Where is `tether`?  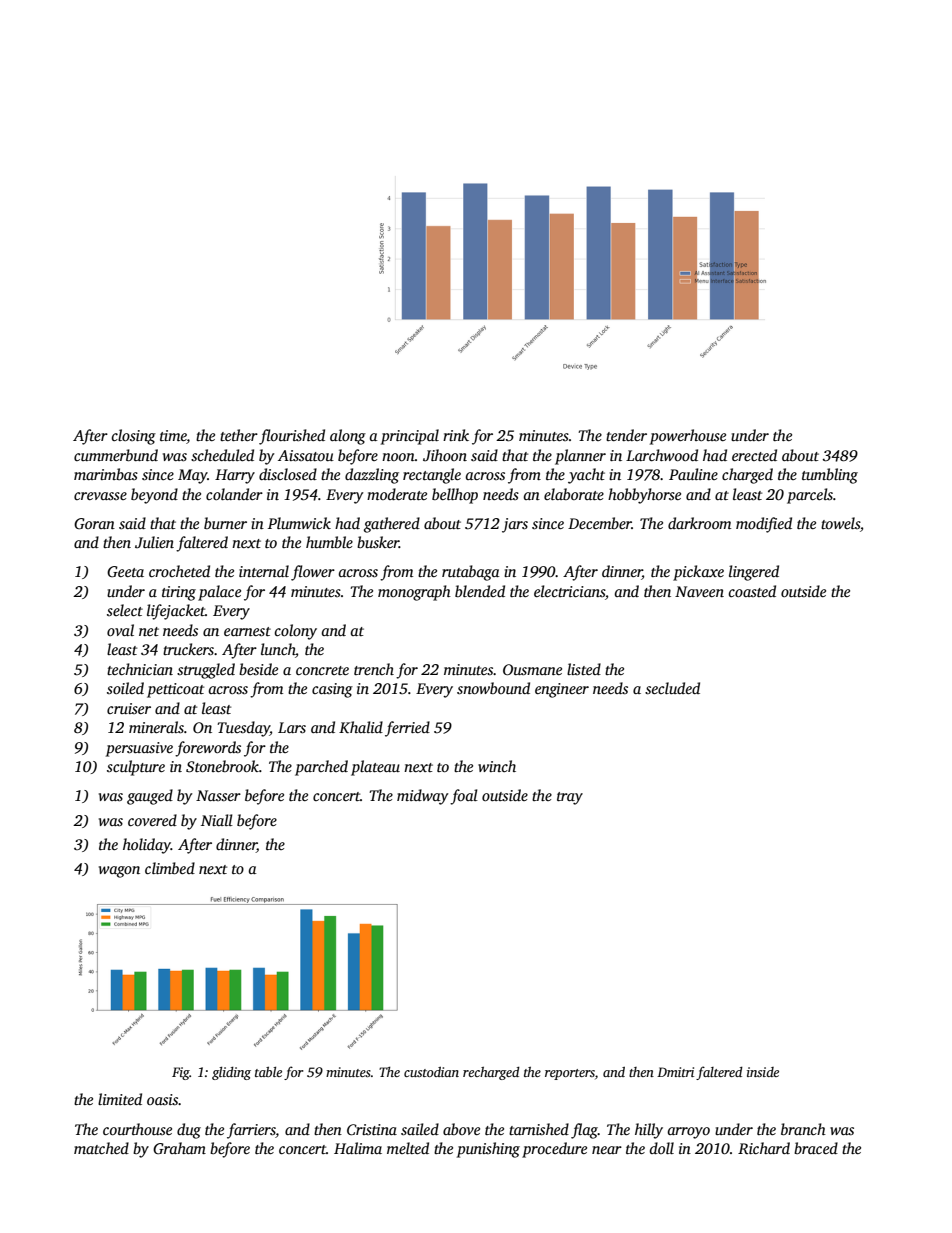 tether is located at coordinates (239, 435).
